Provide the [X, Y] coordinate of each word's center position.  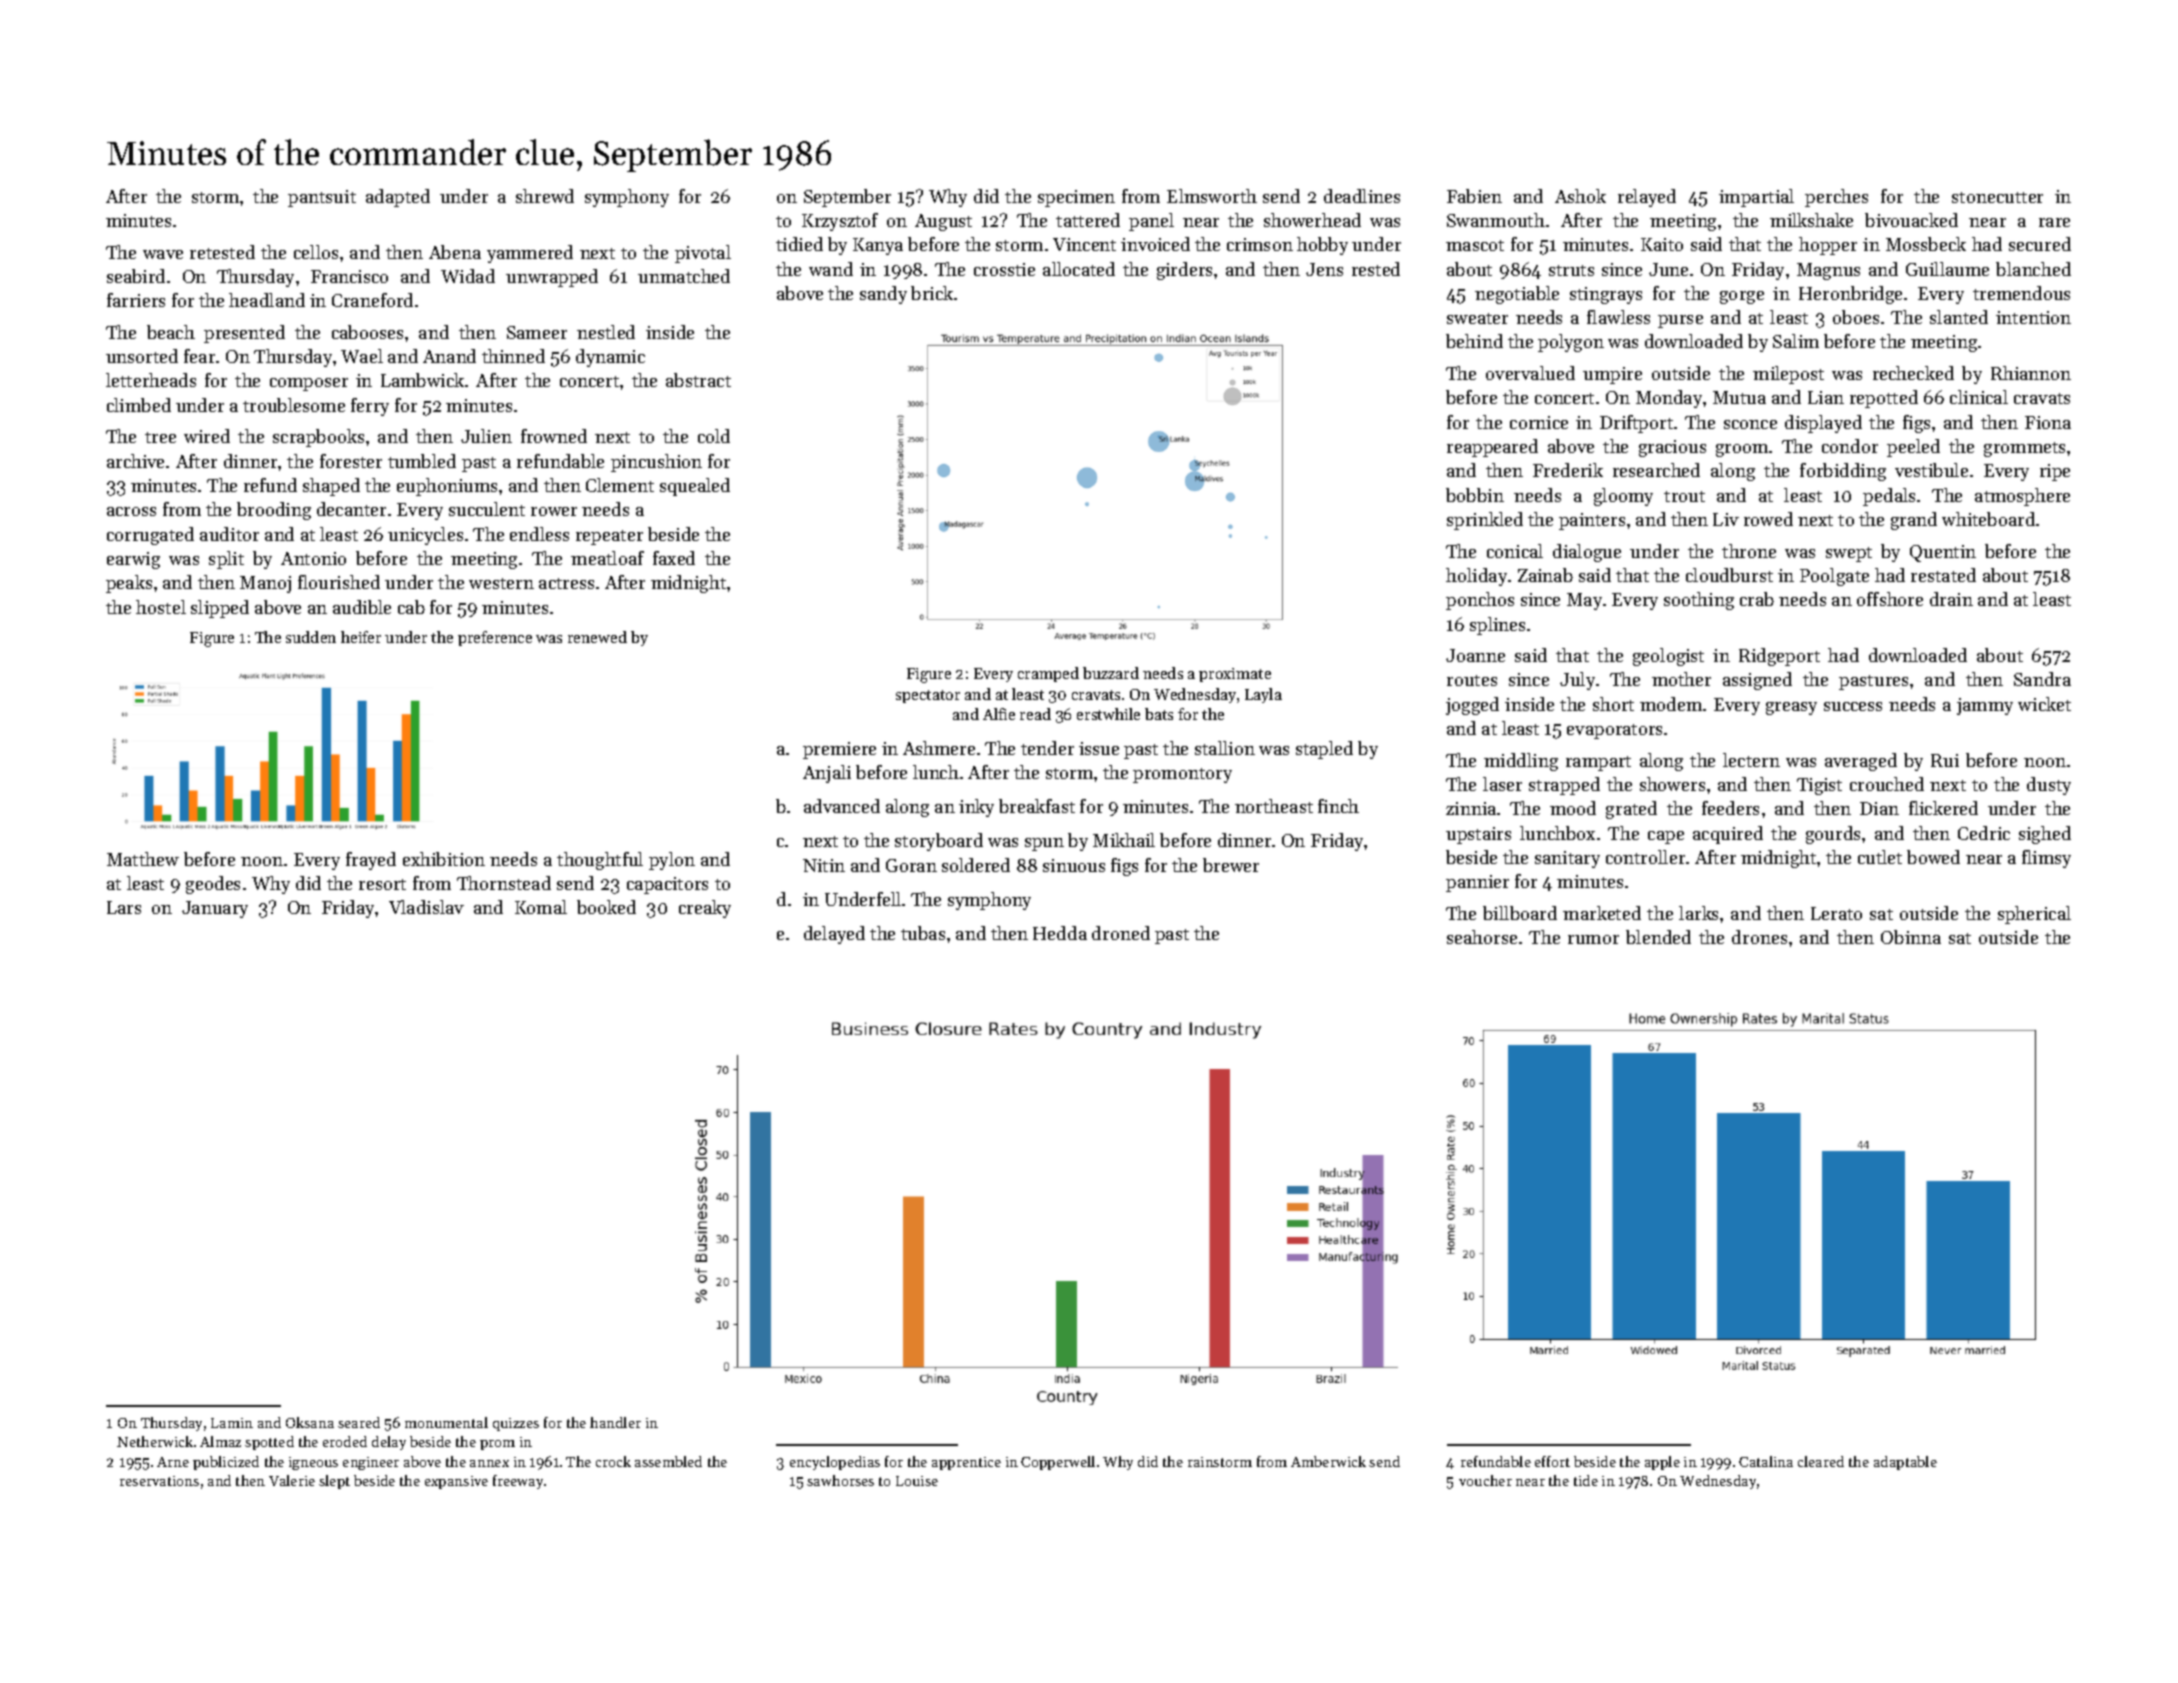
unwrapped [552, 278]
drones [1759, 937]
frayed [371, 861]
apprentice [966, 1463]
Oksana [310, 1422]
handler [615, 1422]
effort [1552, 1461]
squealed [695, 487]
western [501, 583]
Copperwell [1058, 1463]
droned [1121, 933]
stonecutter [1997, 197]
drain [1951, 599]
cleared [1821, 1461]
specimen [1076, 198]
